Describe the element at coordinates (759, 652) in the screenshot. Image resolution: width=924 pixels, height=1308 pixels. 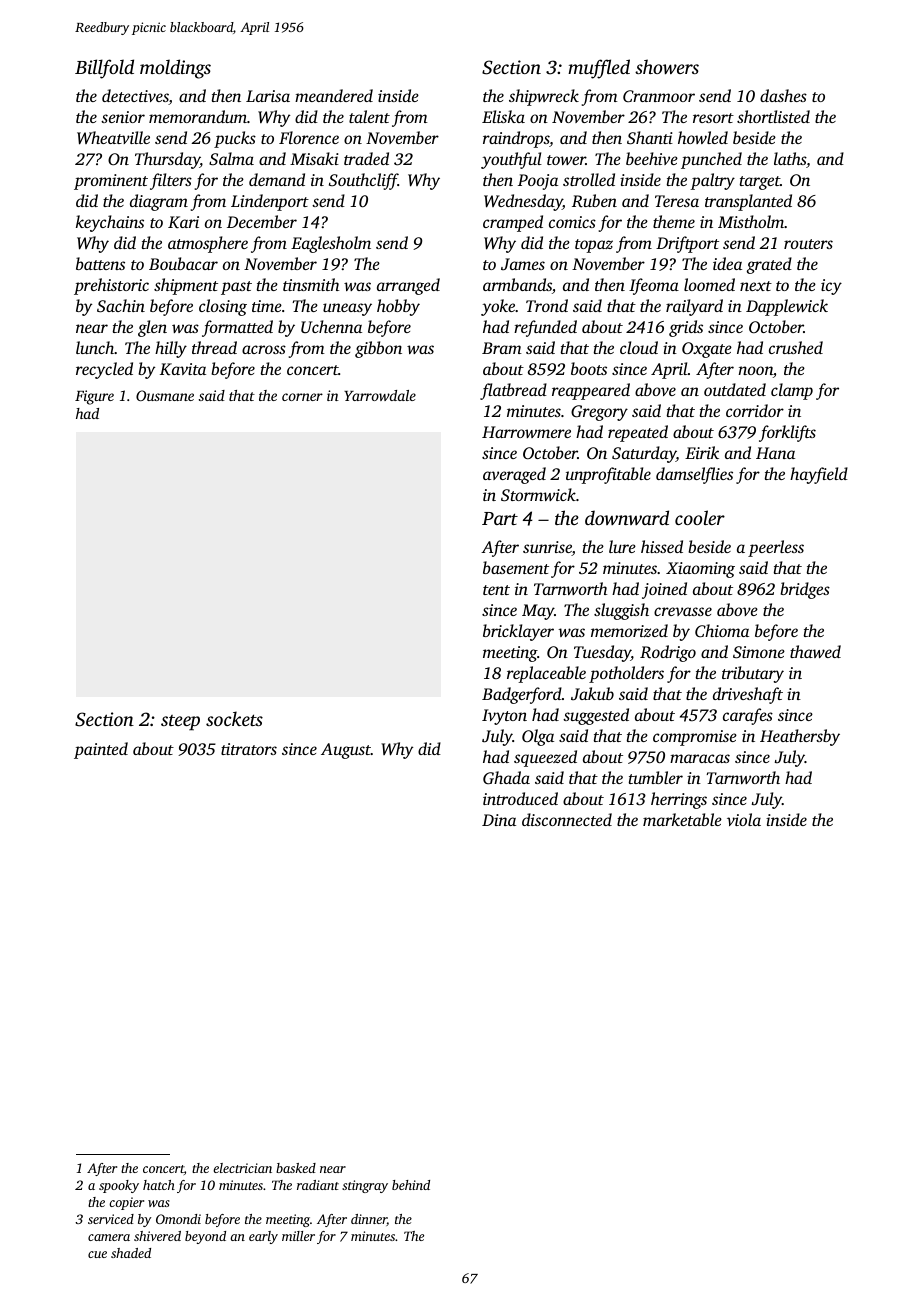
I see `Simone` at that location.
